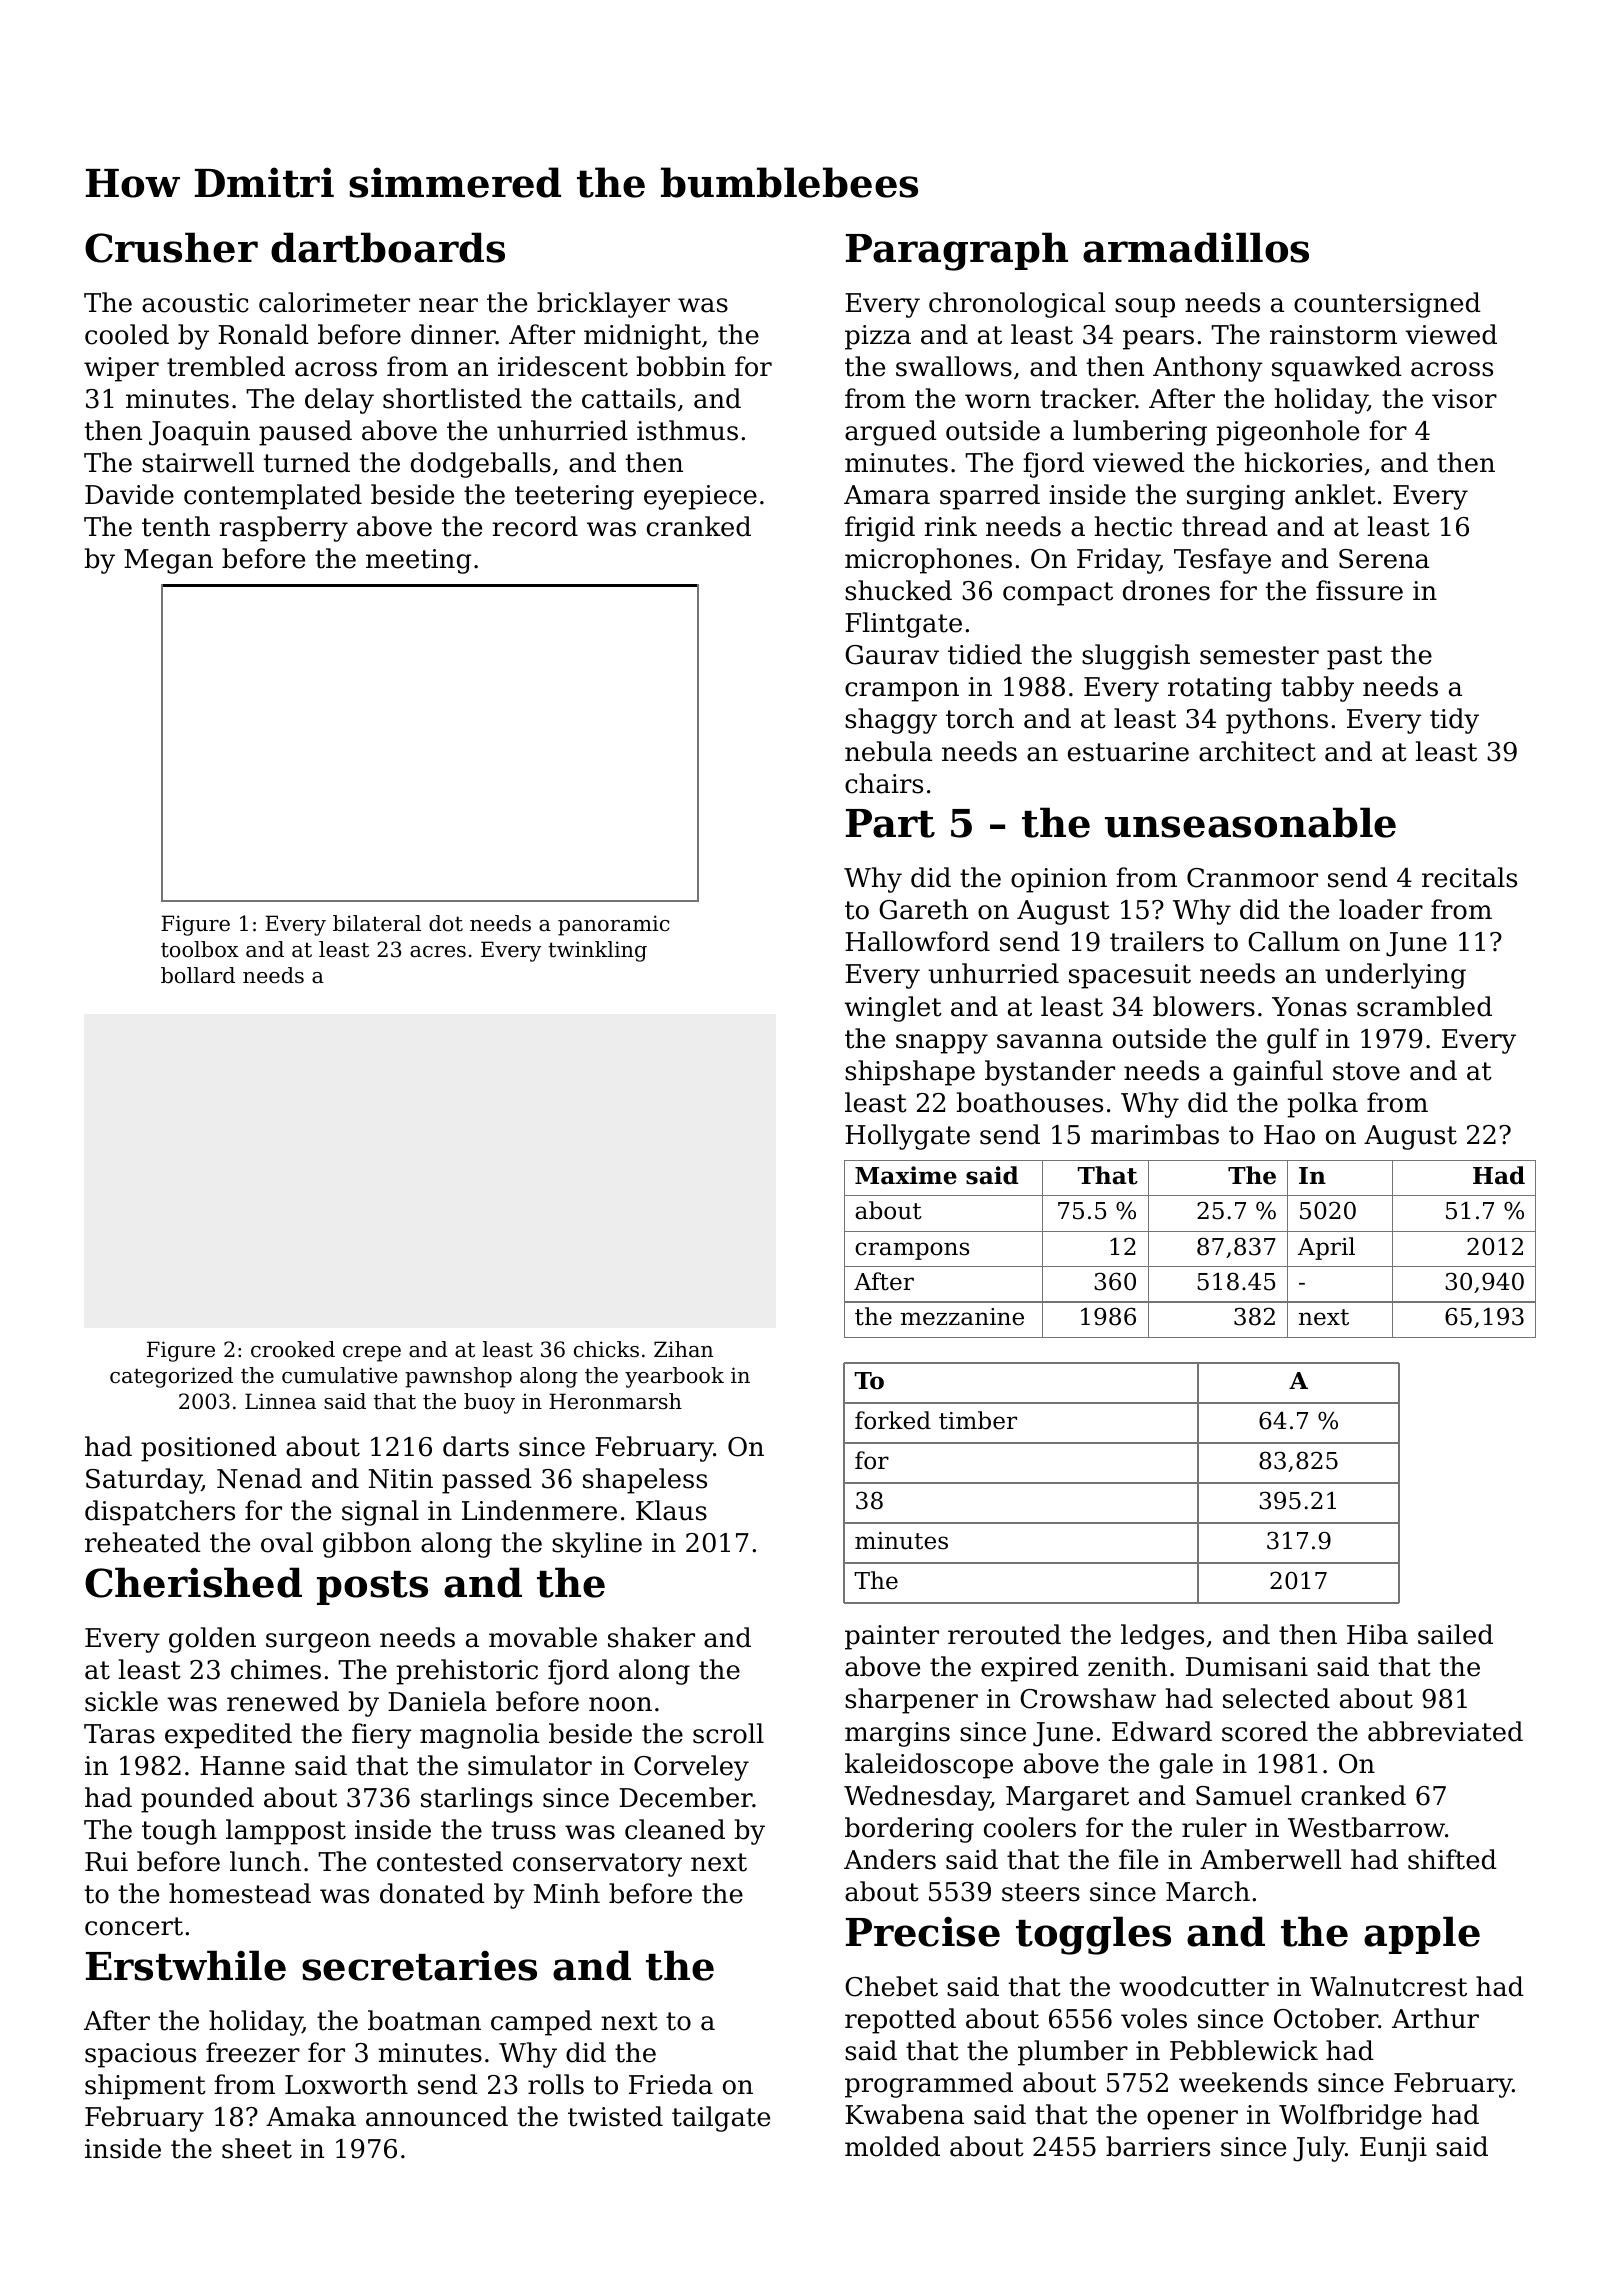 The image size is (1620, 2292). I want to click on Crusher, so click(171, 247).
